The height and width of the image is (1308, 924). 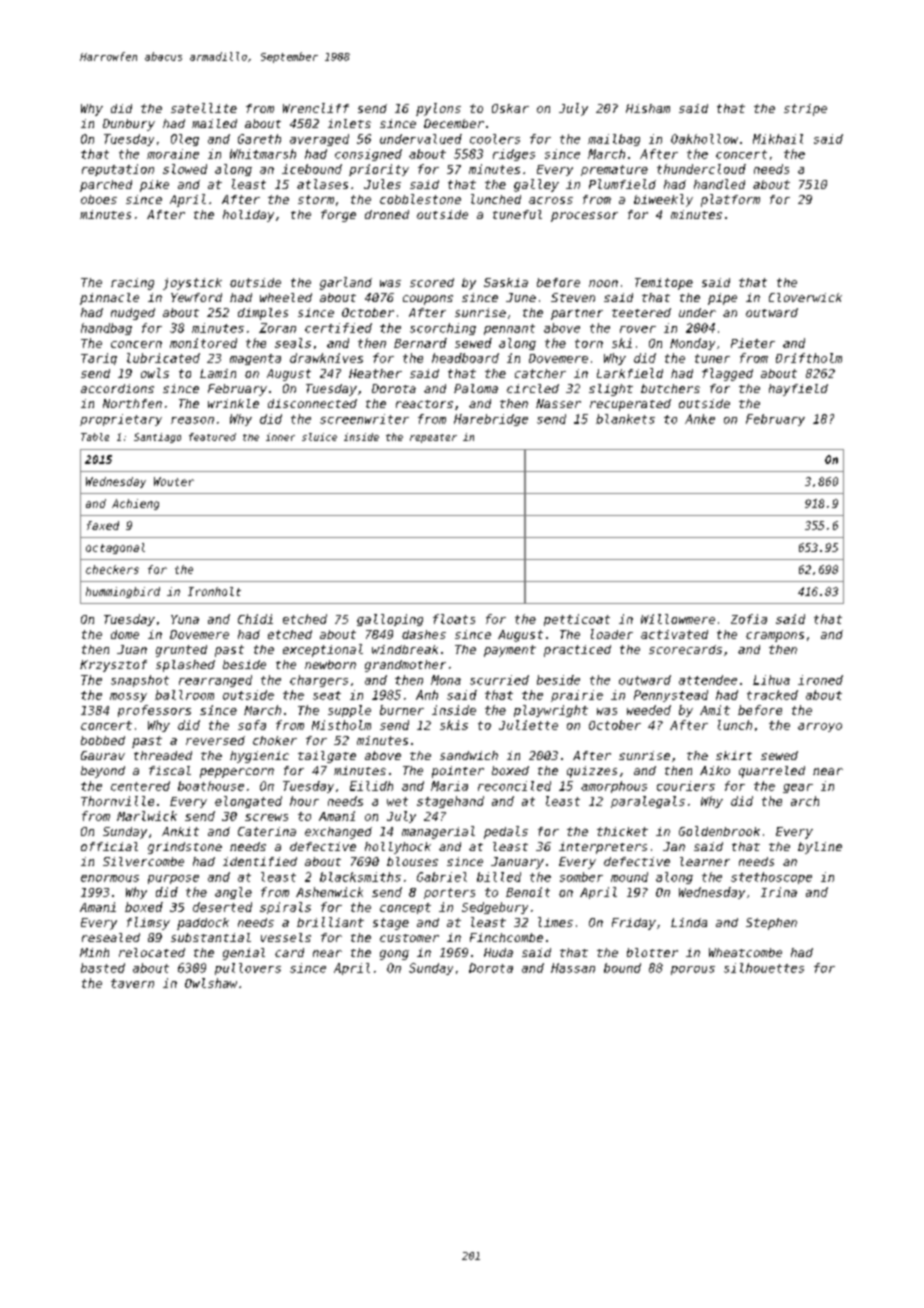 I want to click on stripe, so click(x=805, y=110).
